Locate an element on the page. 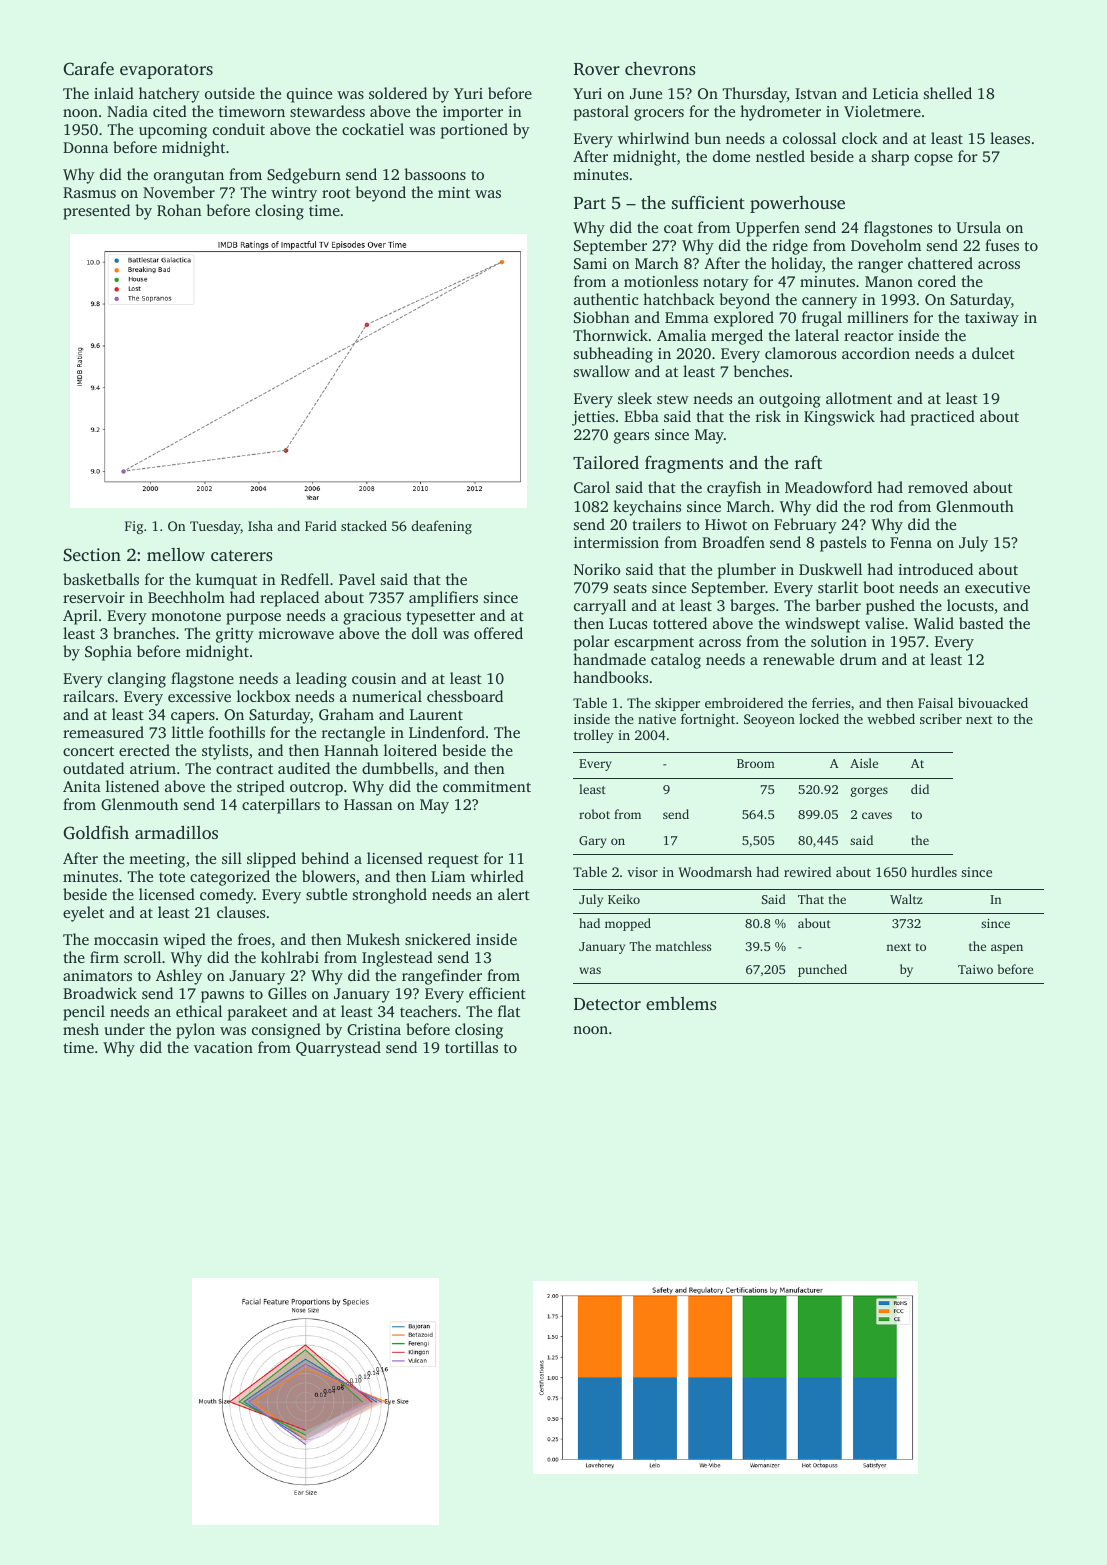 This page has width=1107, height=1565. evaporators is located at coordinates (166, 71).
